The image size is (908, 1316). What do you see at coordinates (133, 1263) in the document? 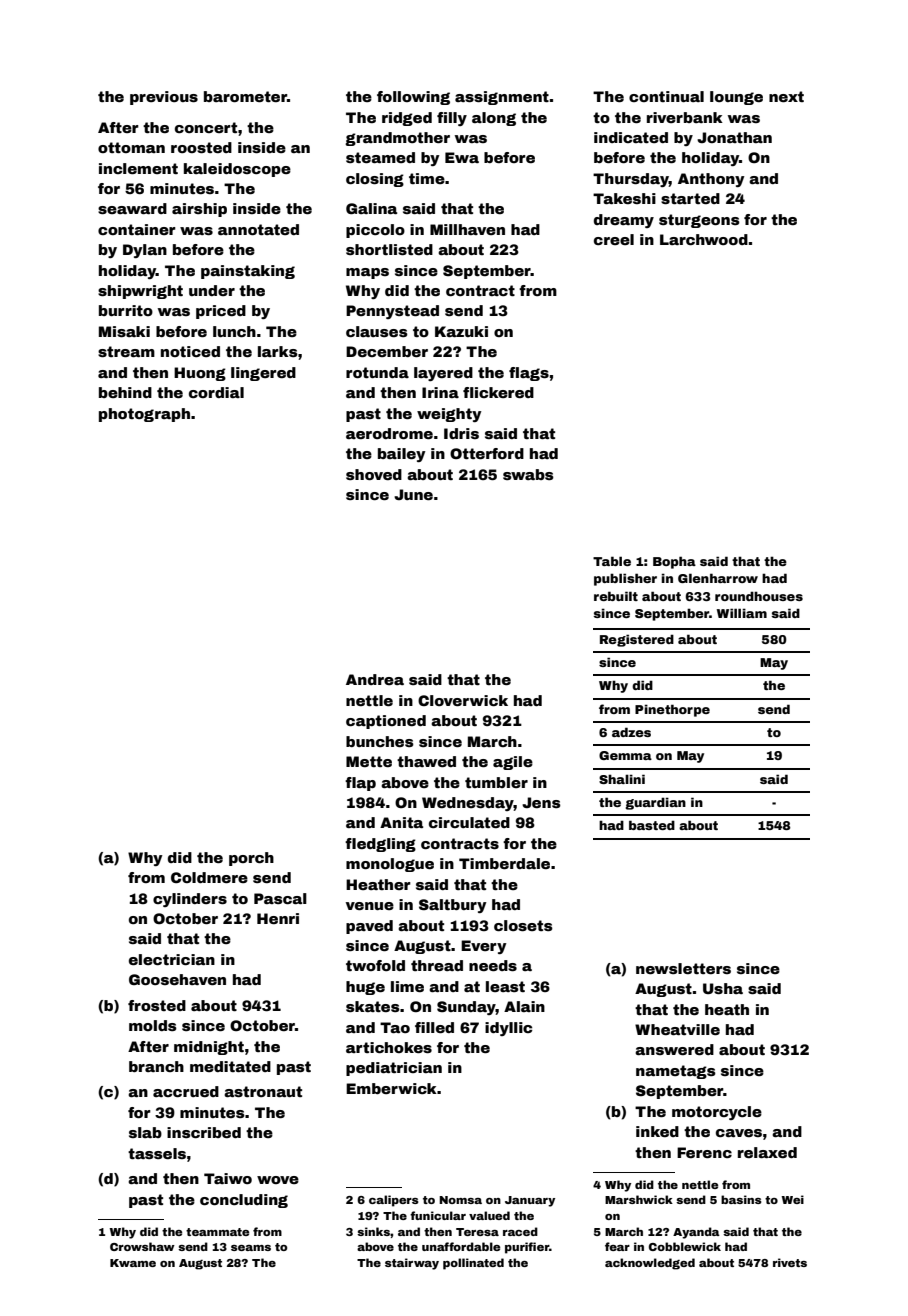
I see `Kwame` at bounding box center [133, 1263].
